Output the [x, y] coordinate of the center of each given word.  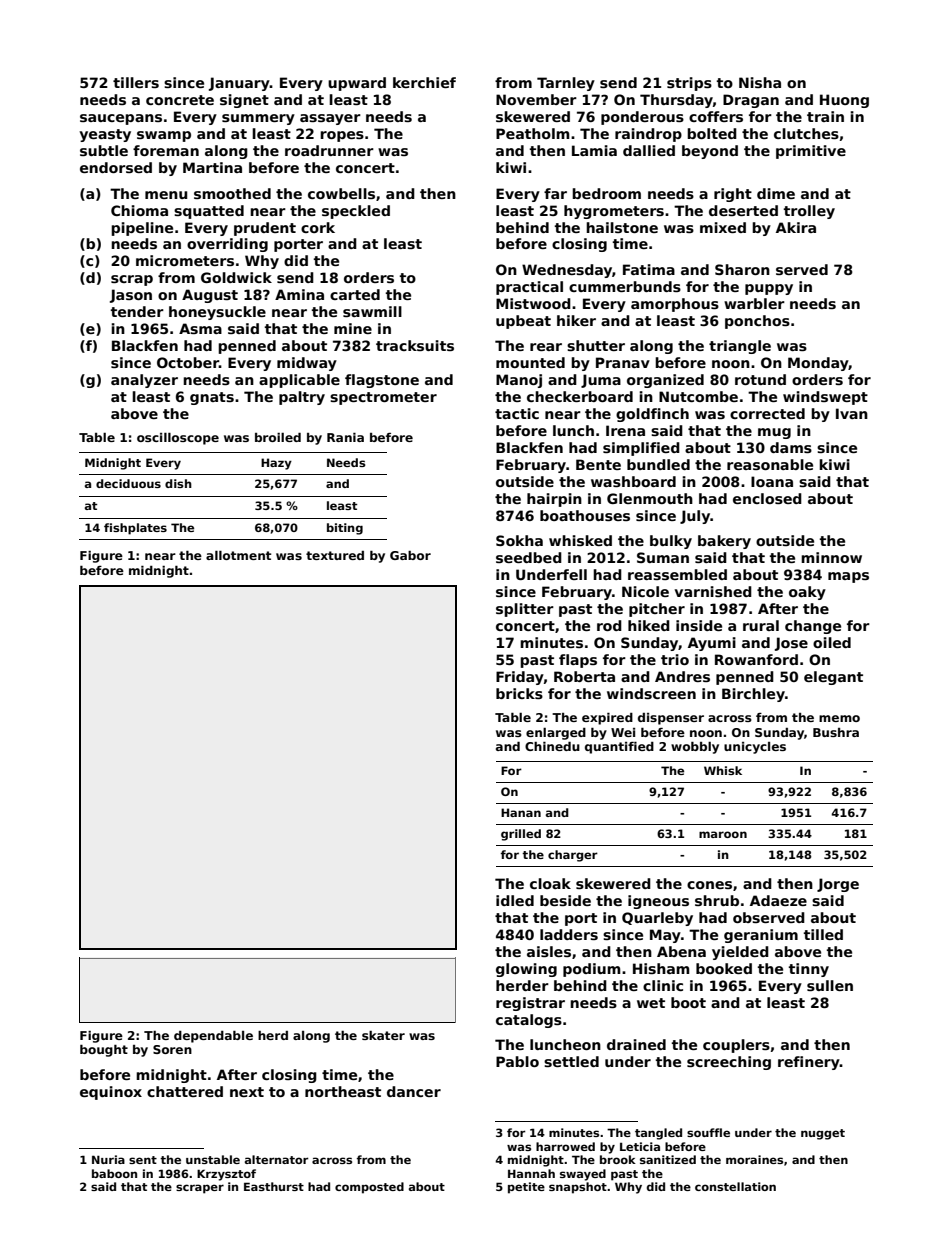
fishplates [135, 529]
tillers [136, 82]
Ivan [852, 413]
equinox [111, 1093]
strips [689, 84]
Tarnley [566, 84]
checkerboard [580, 396]
